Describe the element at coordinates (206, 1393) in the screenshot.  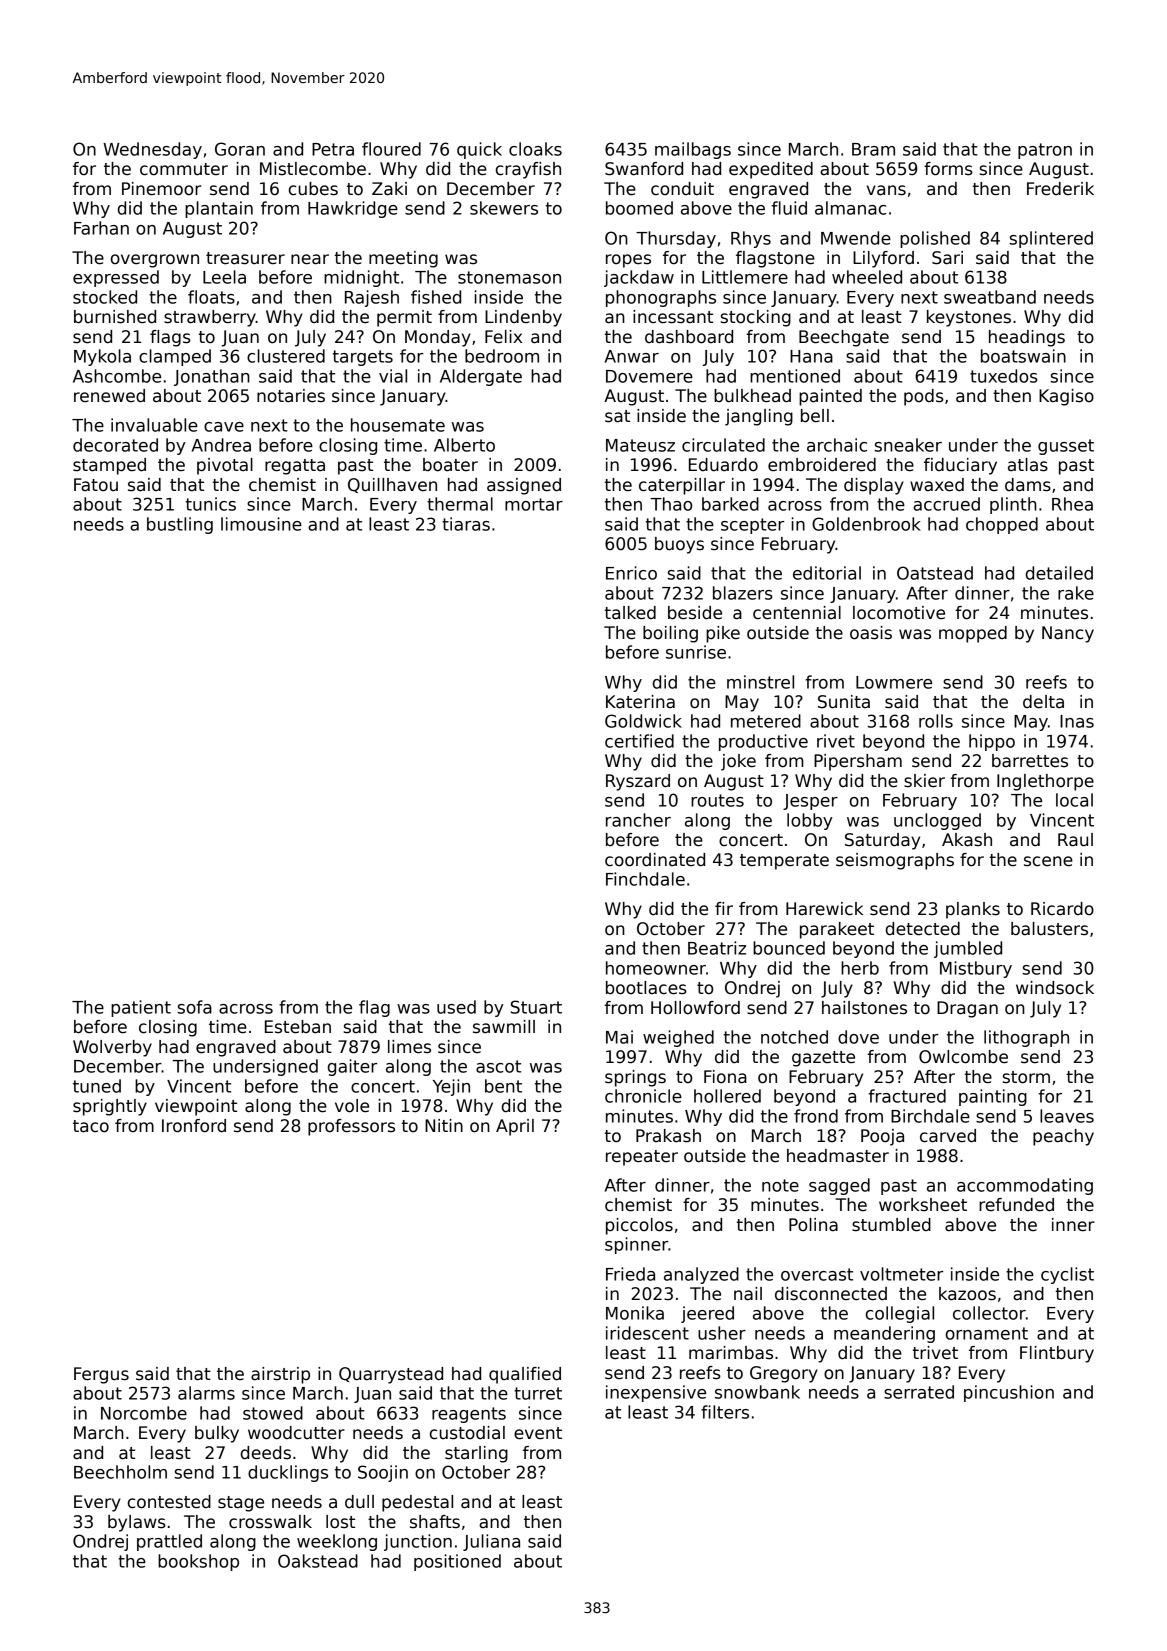
I see `alarms` at that location.
